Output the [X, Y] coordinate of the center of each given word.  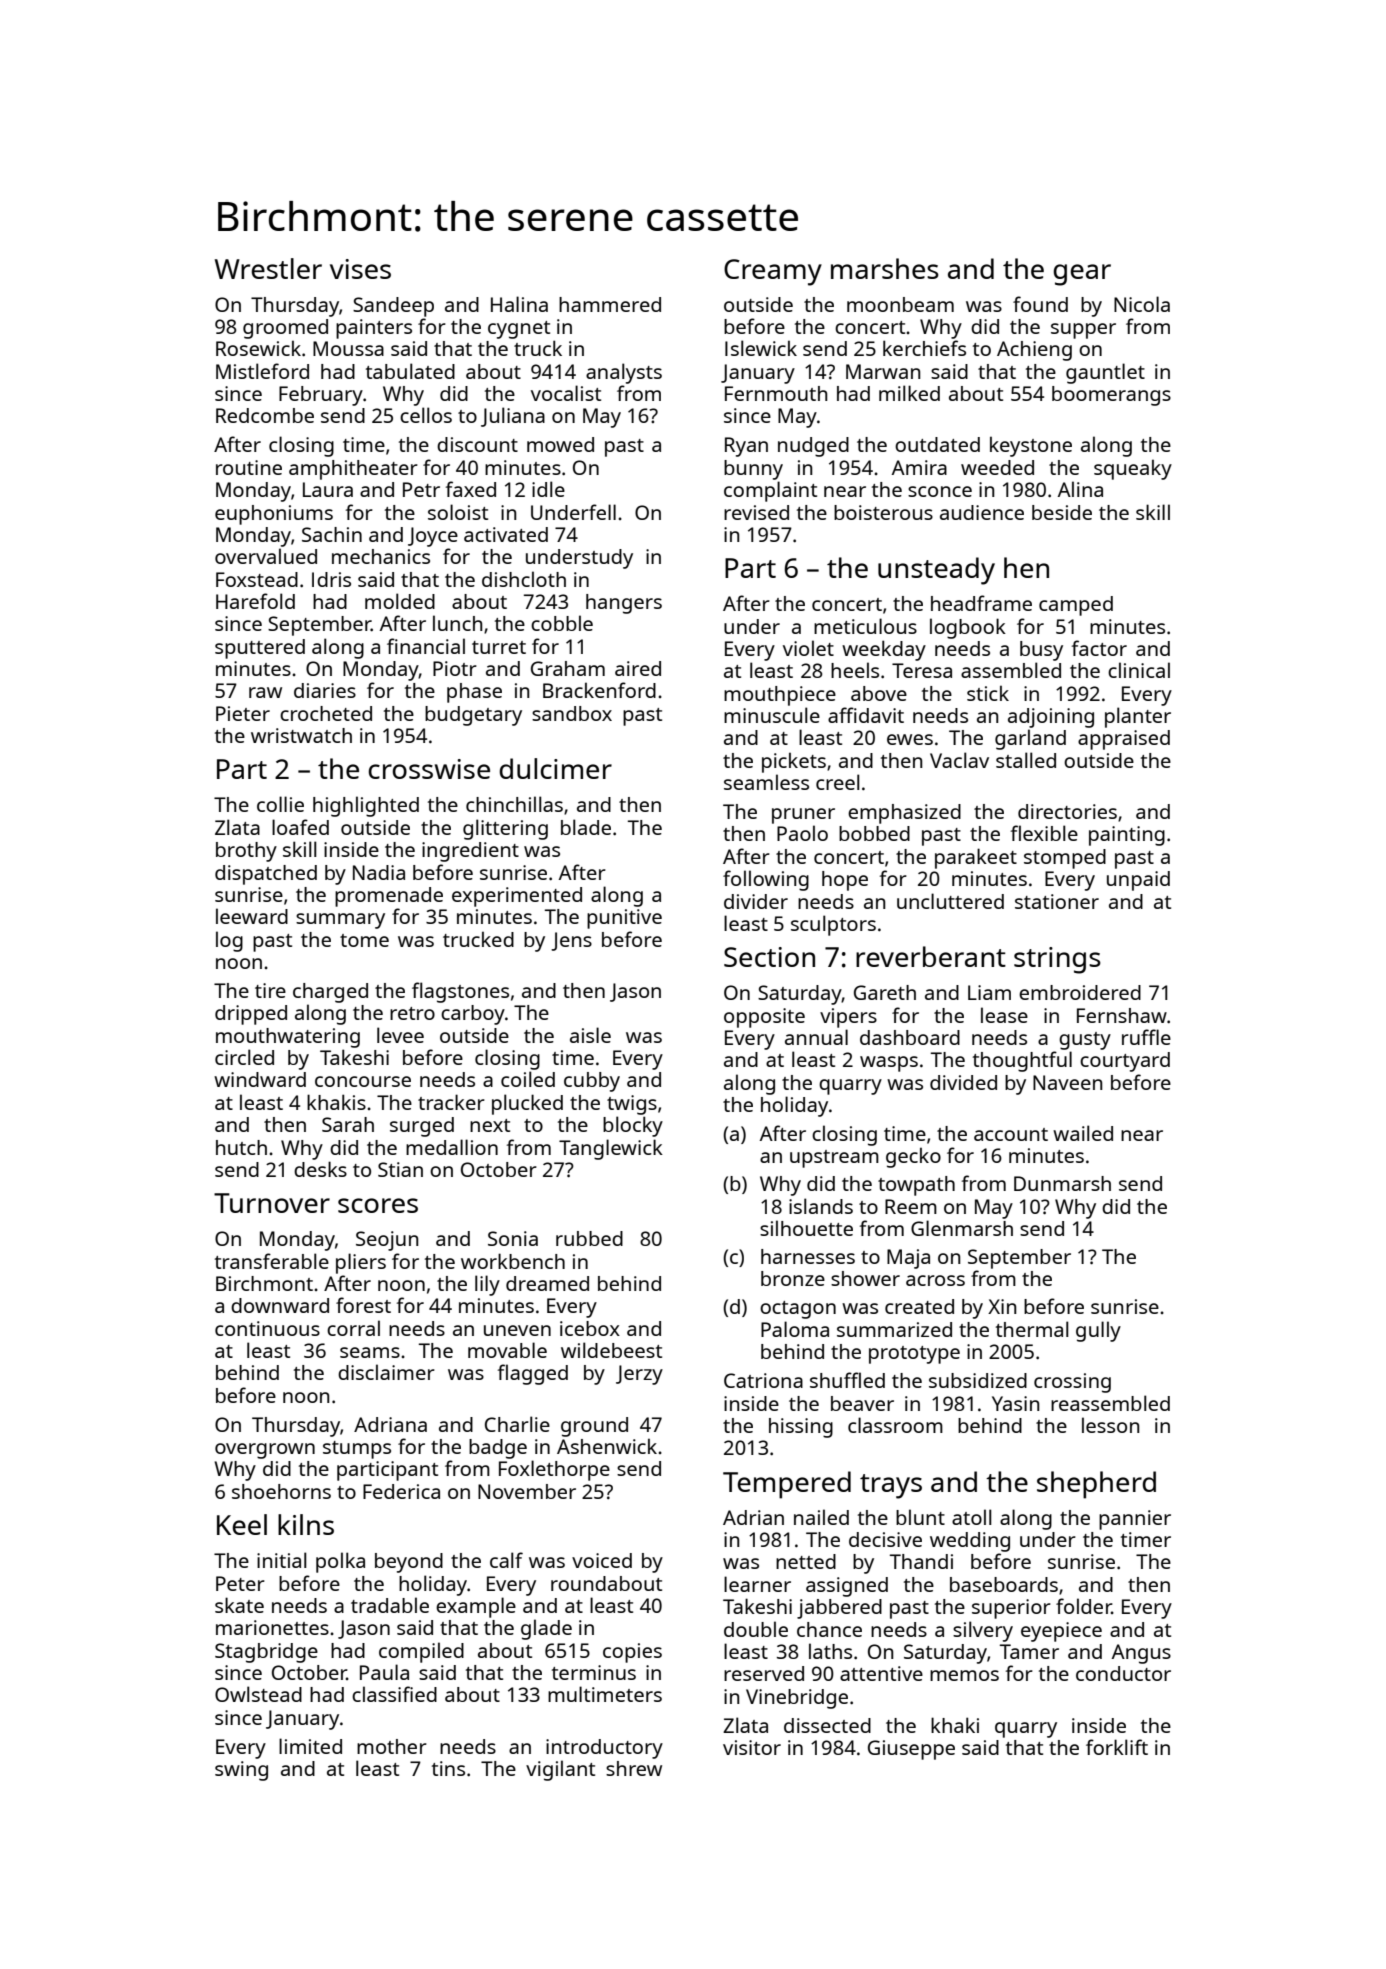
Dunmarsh [1062, 1183]
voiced [602, 1560]
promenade [389, 897]
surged [422, 1127]
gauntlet [1105, 373]
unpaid [1138, 881]
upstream [834, 1159]
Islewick [761, 348]
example [476, 1607]
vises [360, 269]
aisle [590, 1035]
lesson [1110, 1425]
